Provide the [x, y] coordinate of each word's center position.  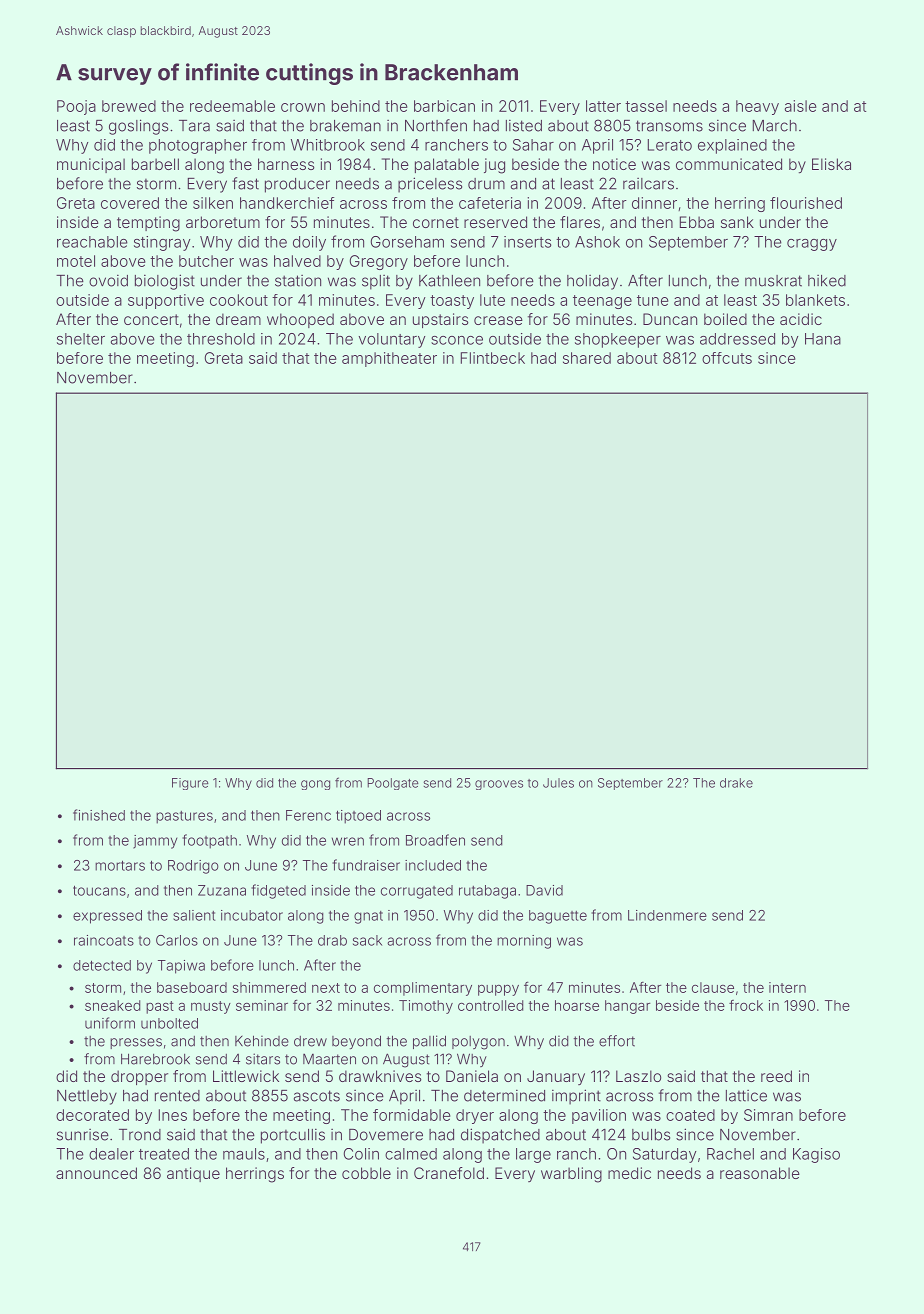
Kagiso [816, 1155]
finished [99, 815]
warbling [571, 1175]
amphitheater [389, 359]
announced [96, 1173]
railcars [648, 184]
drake [736, 783]
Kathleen [449, 281]
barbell [155, 164]
